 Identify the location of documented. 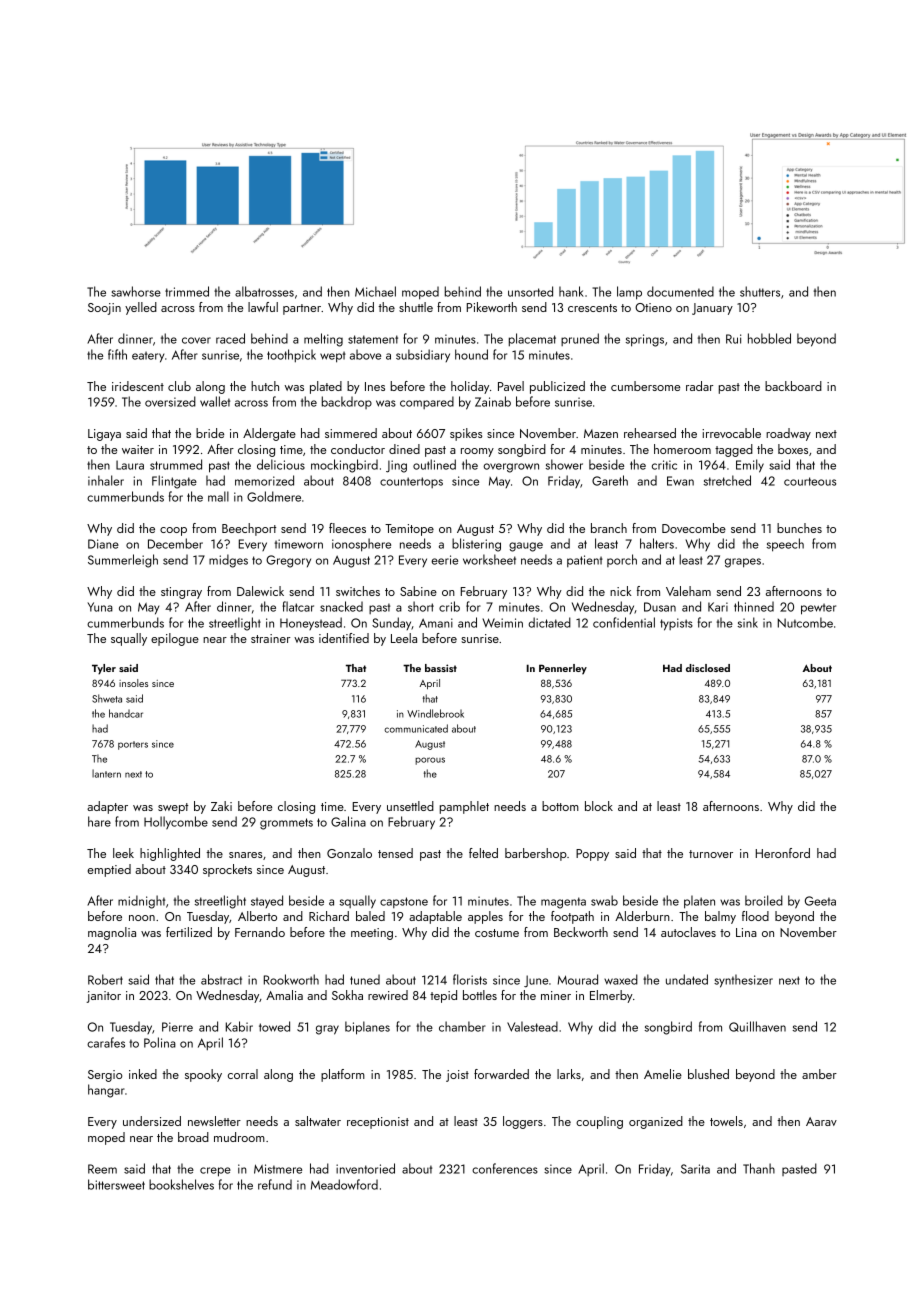
(680, 291).
